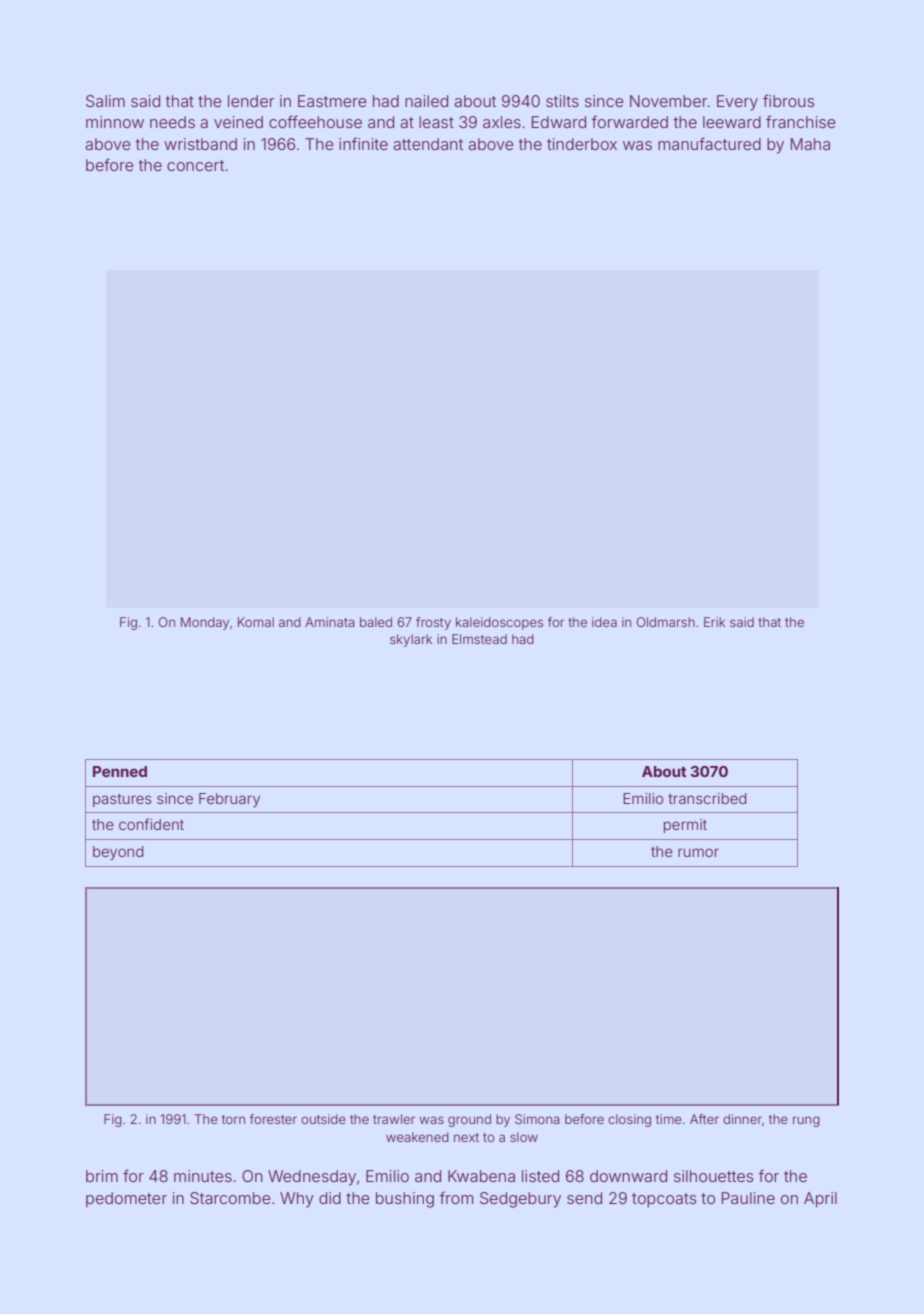  I want to click on needs, so click(172, 122).
